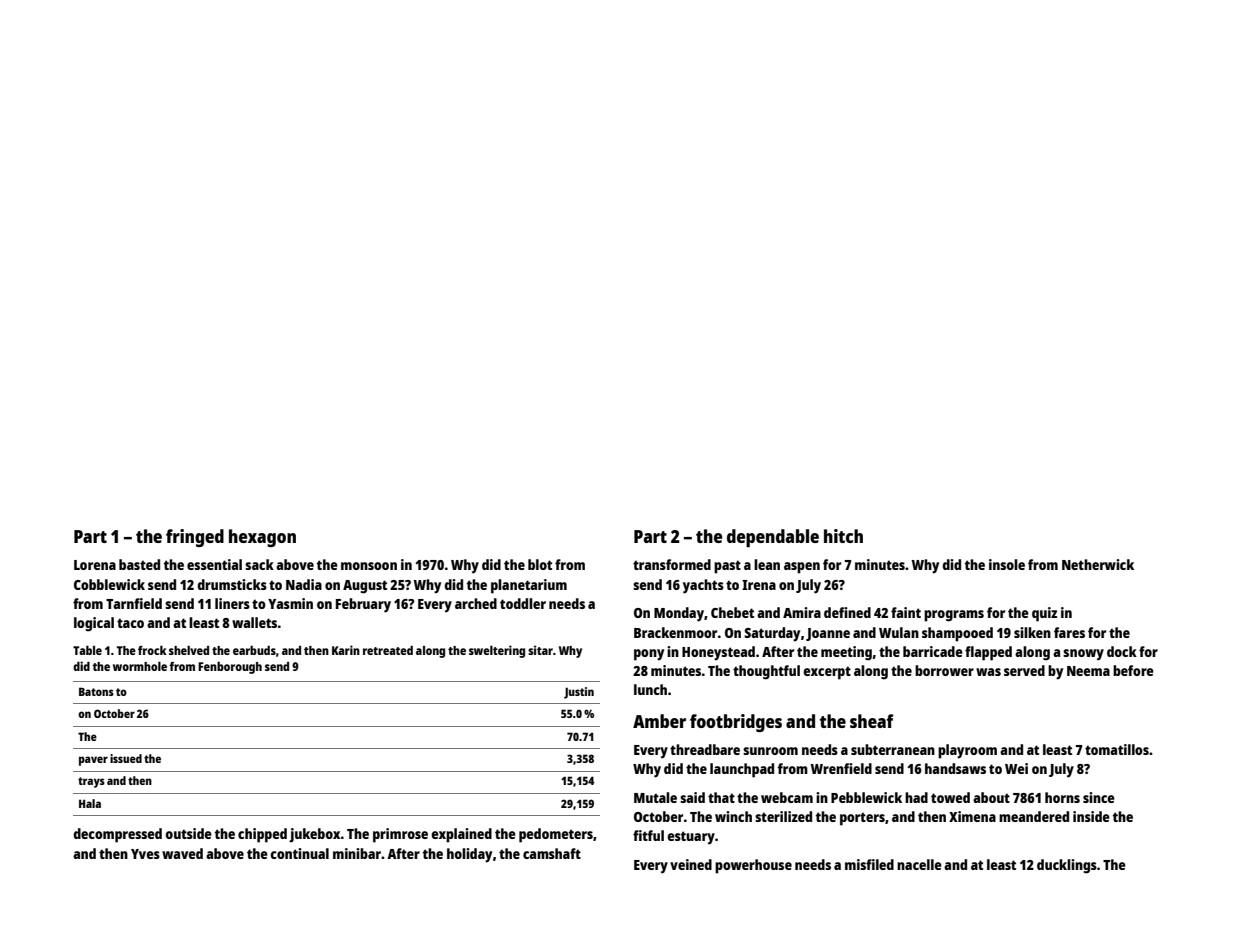  I want to click on Yves, so click(145, 854).
